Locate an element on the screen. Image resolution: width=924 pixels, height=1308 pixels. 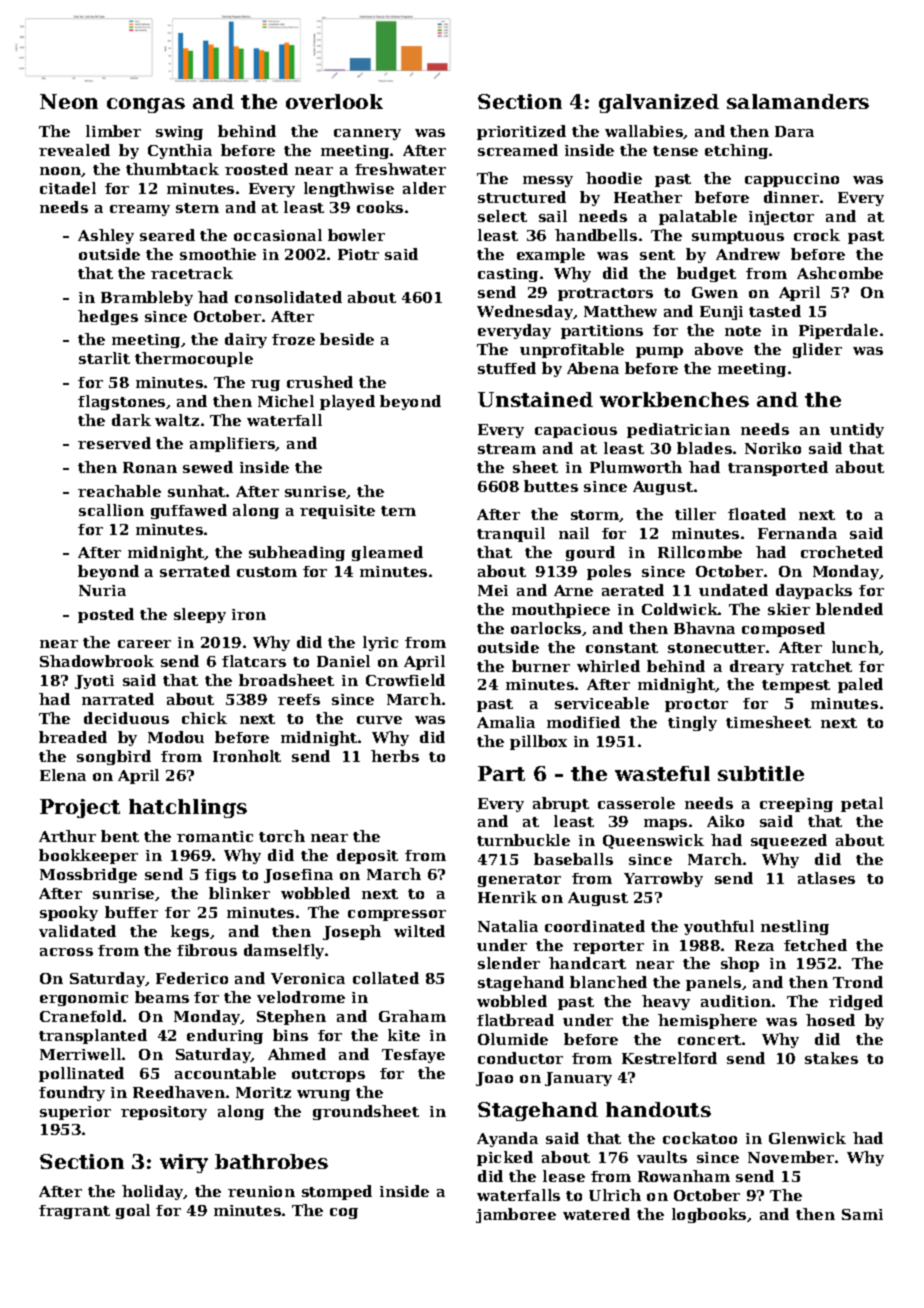
Jyoti is located at coordinates (94, 682).
